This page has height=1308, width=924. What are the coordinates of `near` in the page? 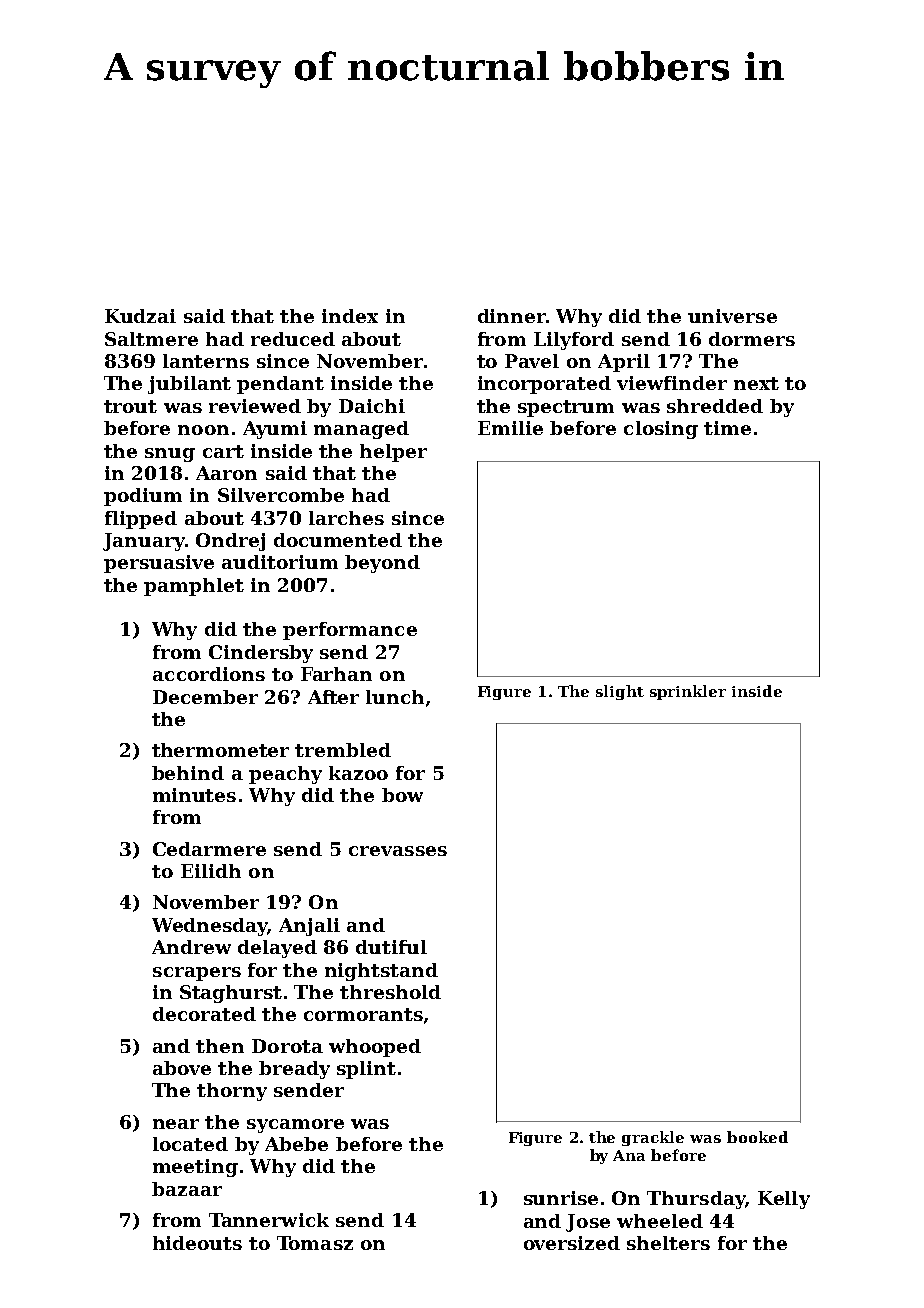 It's located at (176, 1124).
